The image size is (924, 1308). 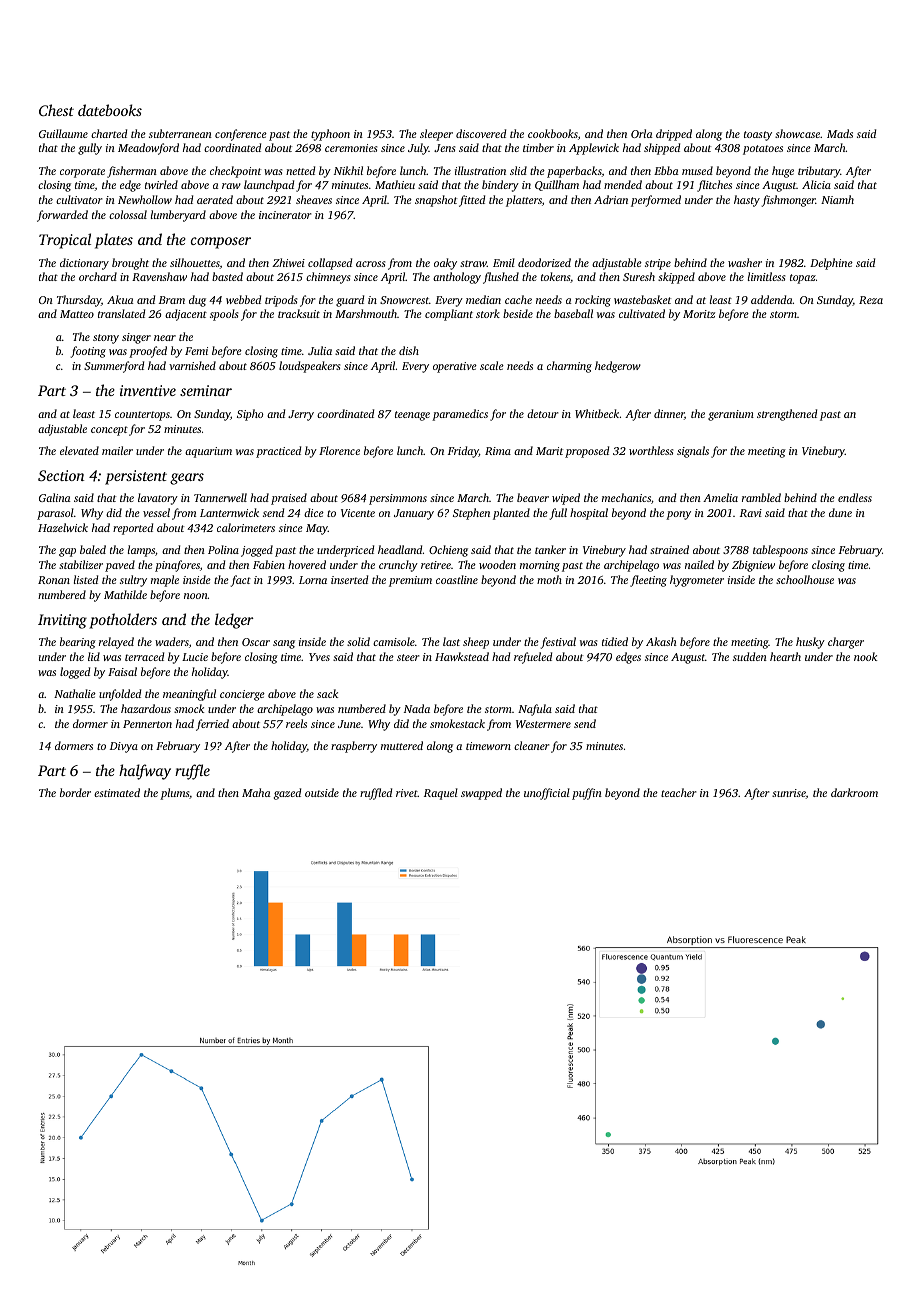 What do you see at coordinates (674, 135) in the screenshot?
I see `dripped` at bounding box center [674, 135].
